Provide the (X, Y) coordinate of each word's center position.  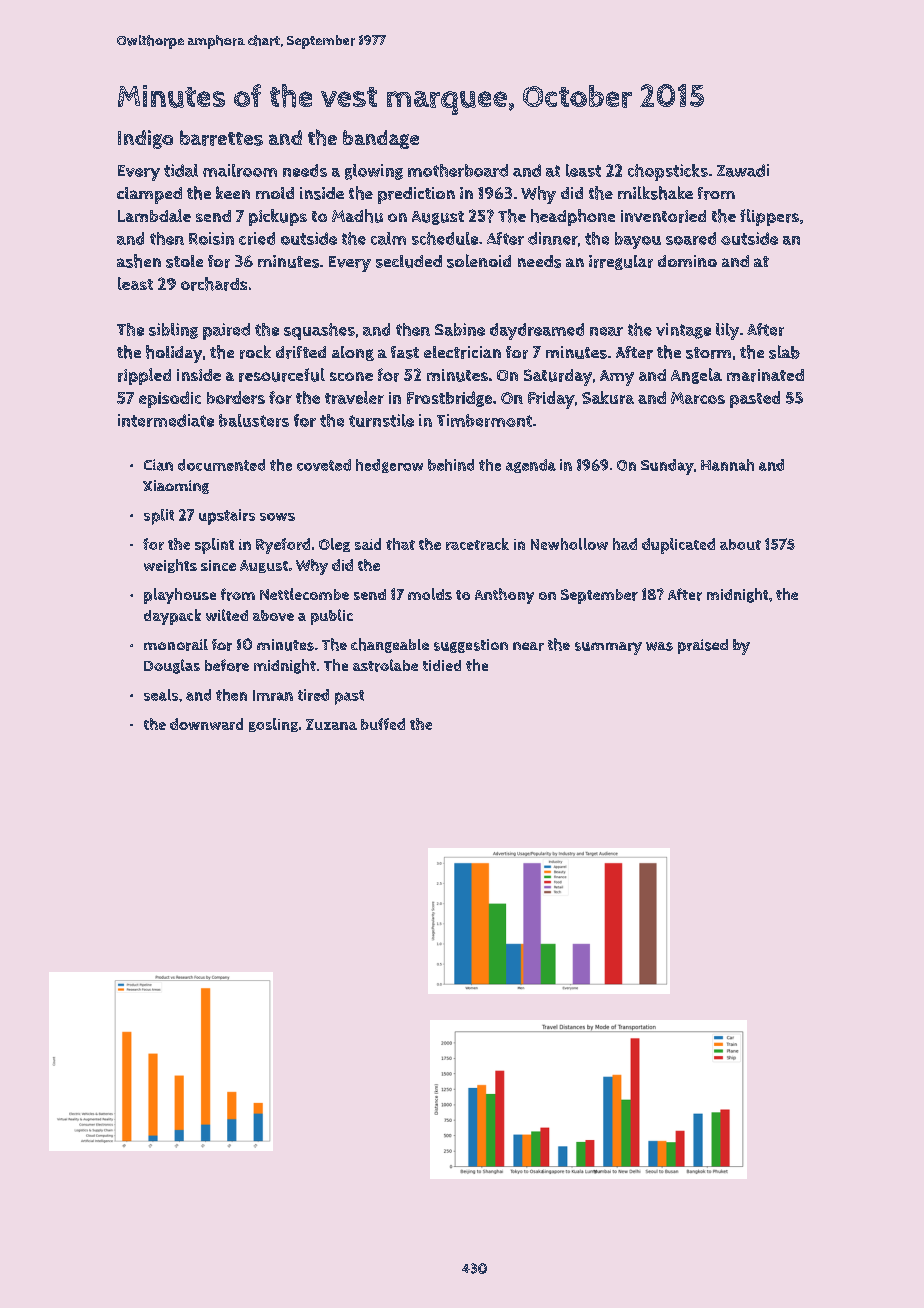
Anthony (504, 596)
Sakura (608, 397)
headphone (573, 217)
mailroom (240, 170)
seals (161, 695)
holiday (174, 354)
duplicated (678, 546)
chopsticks (668, 172)
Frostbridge (449, 399)
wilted (227, 615)
